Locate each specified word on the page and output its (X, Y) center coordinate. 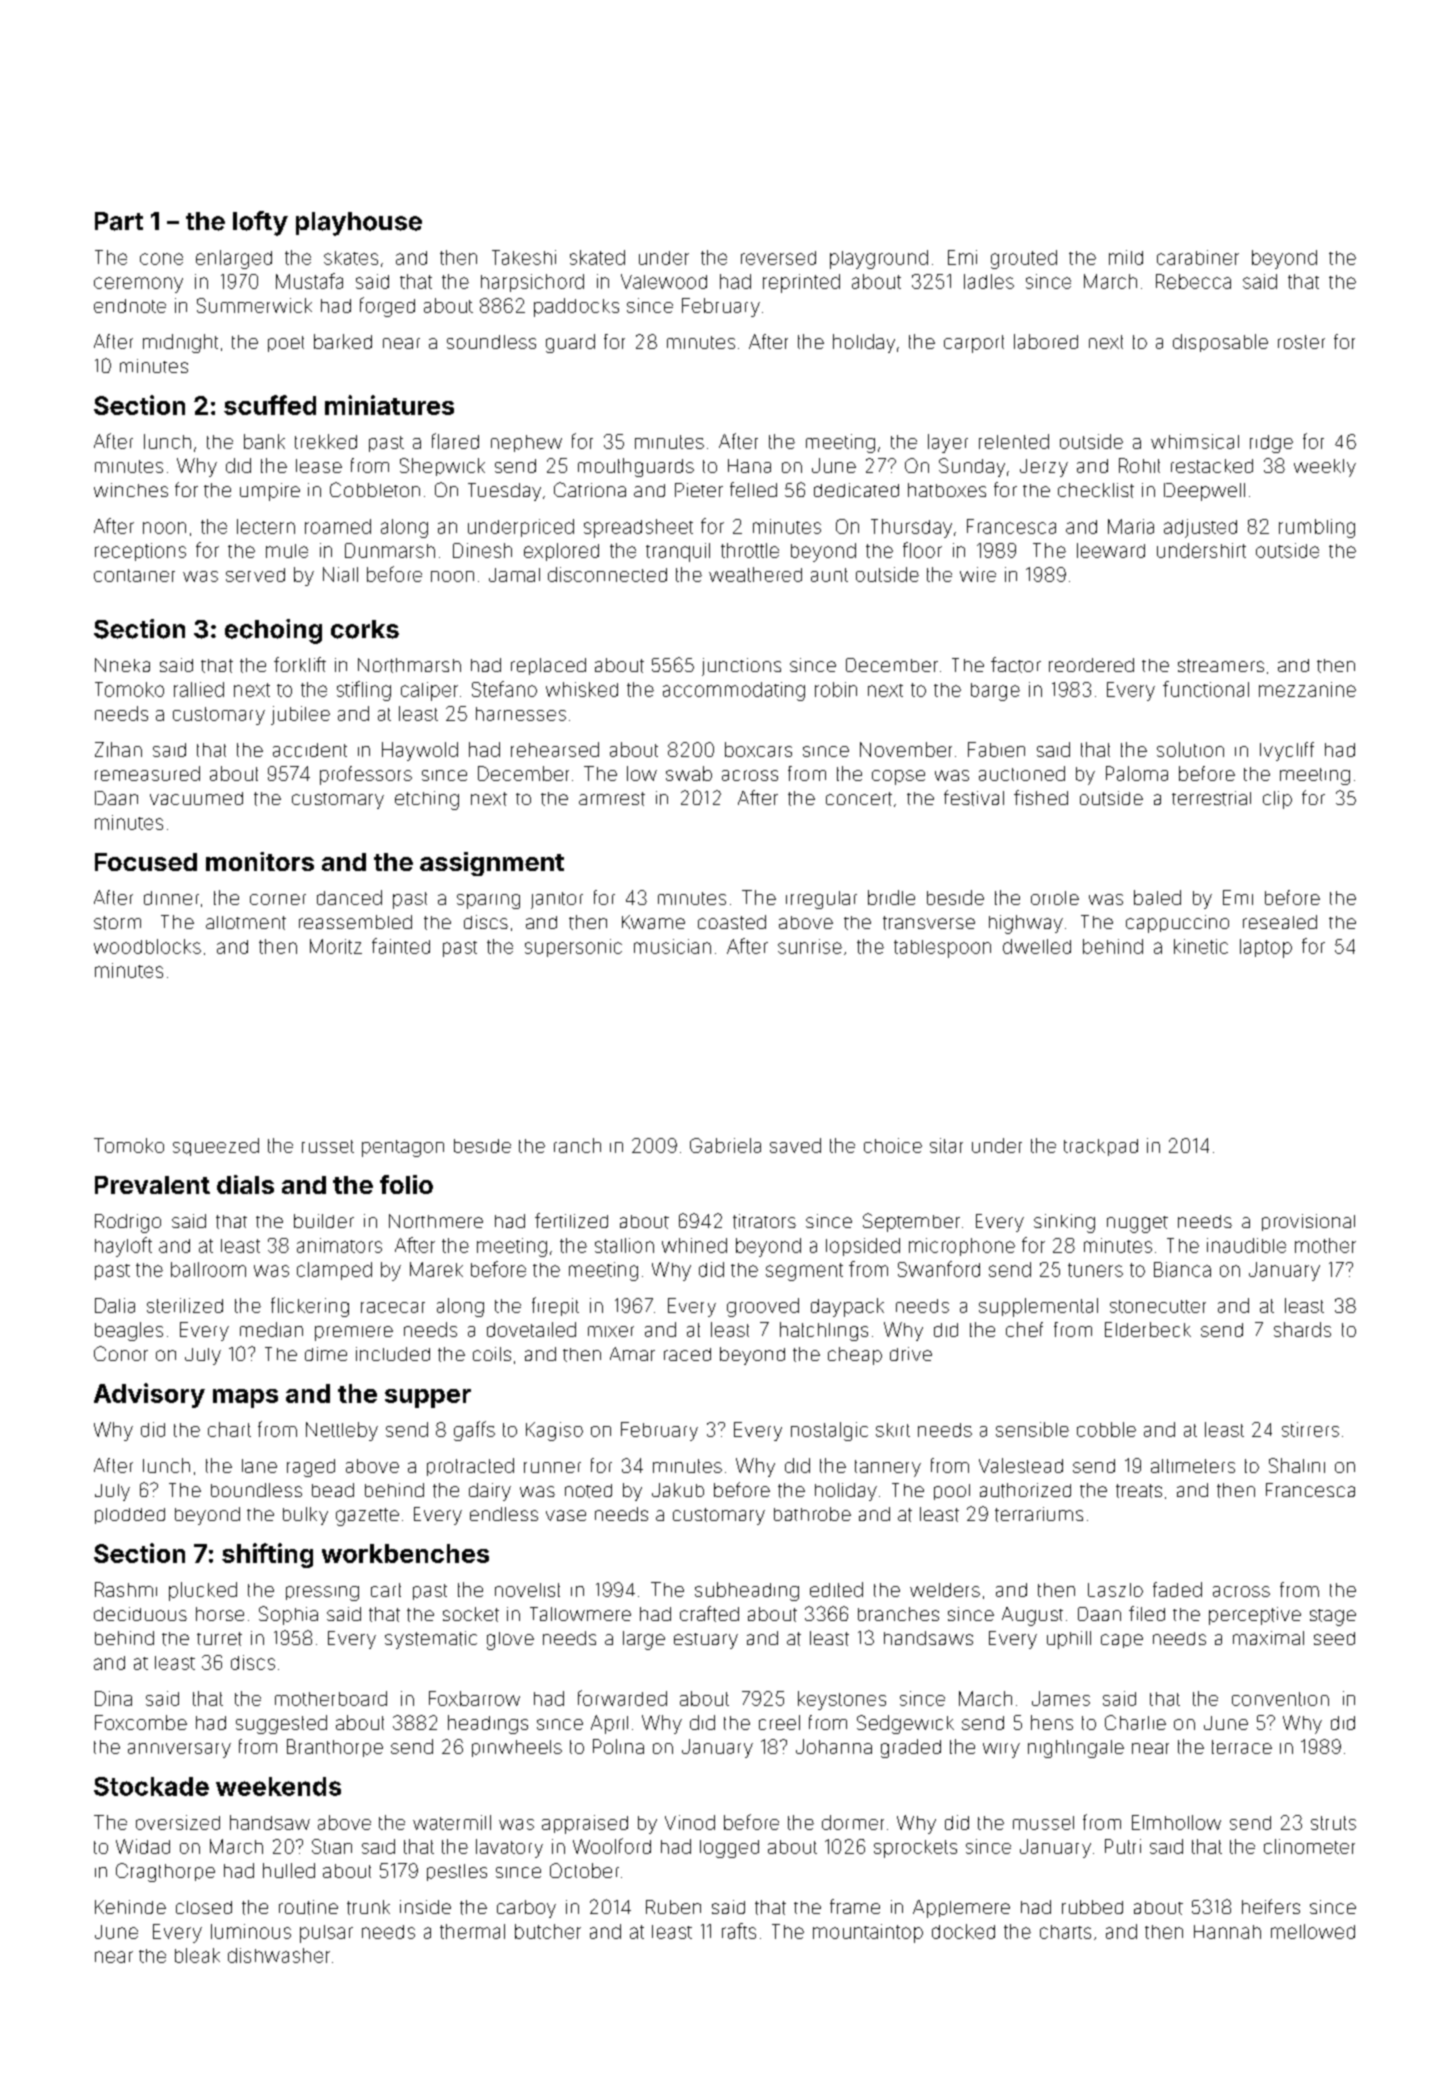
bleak (197, 1955)
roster (1301, 342)
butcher (548, 1931)
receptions (140, 552)
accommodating (734, 691)
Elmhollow (1176, 1822)
